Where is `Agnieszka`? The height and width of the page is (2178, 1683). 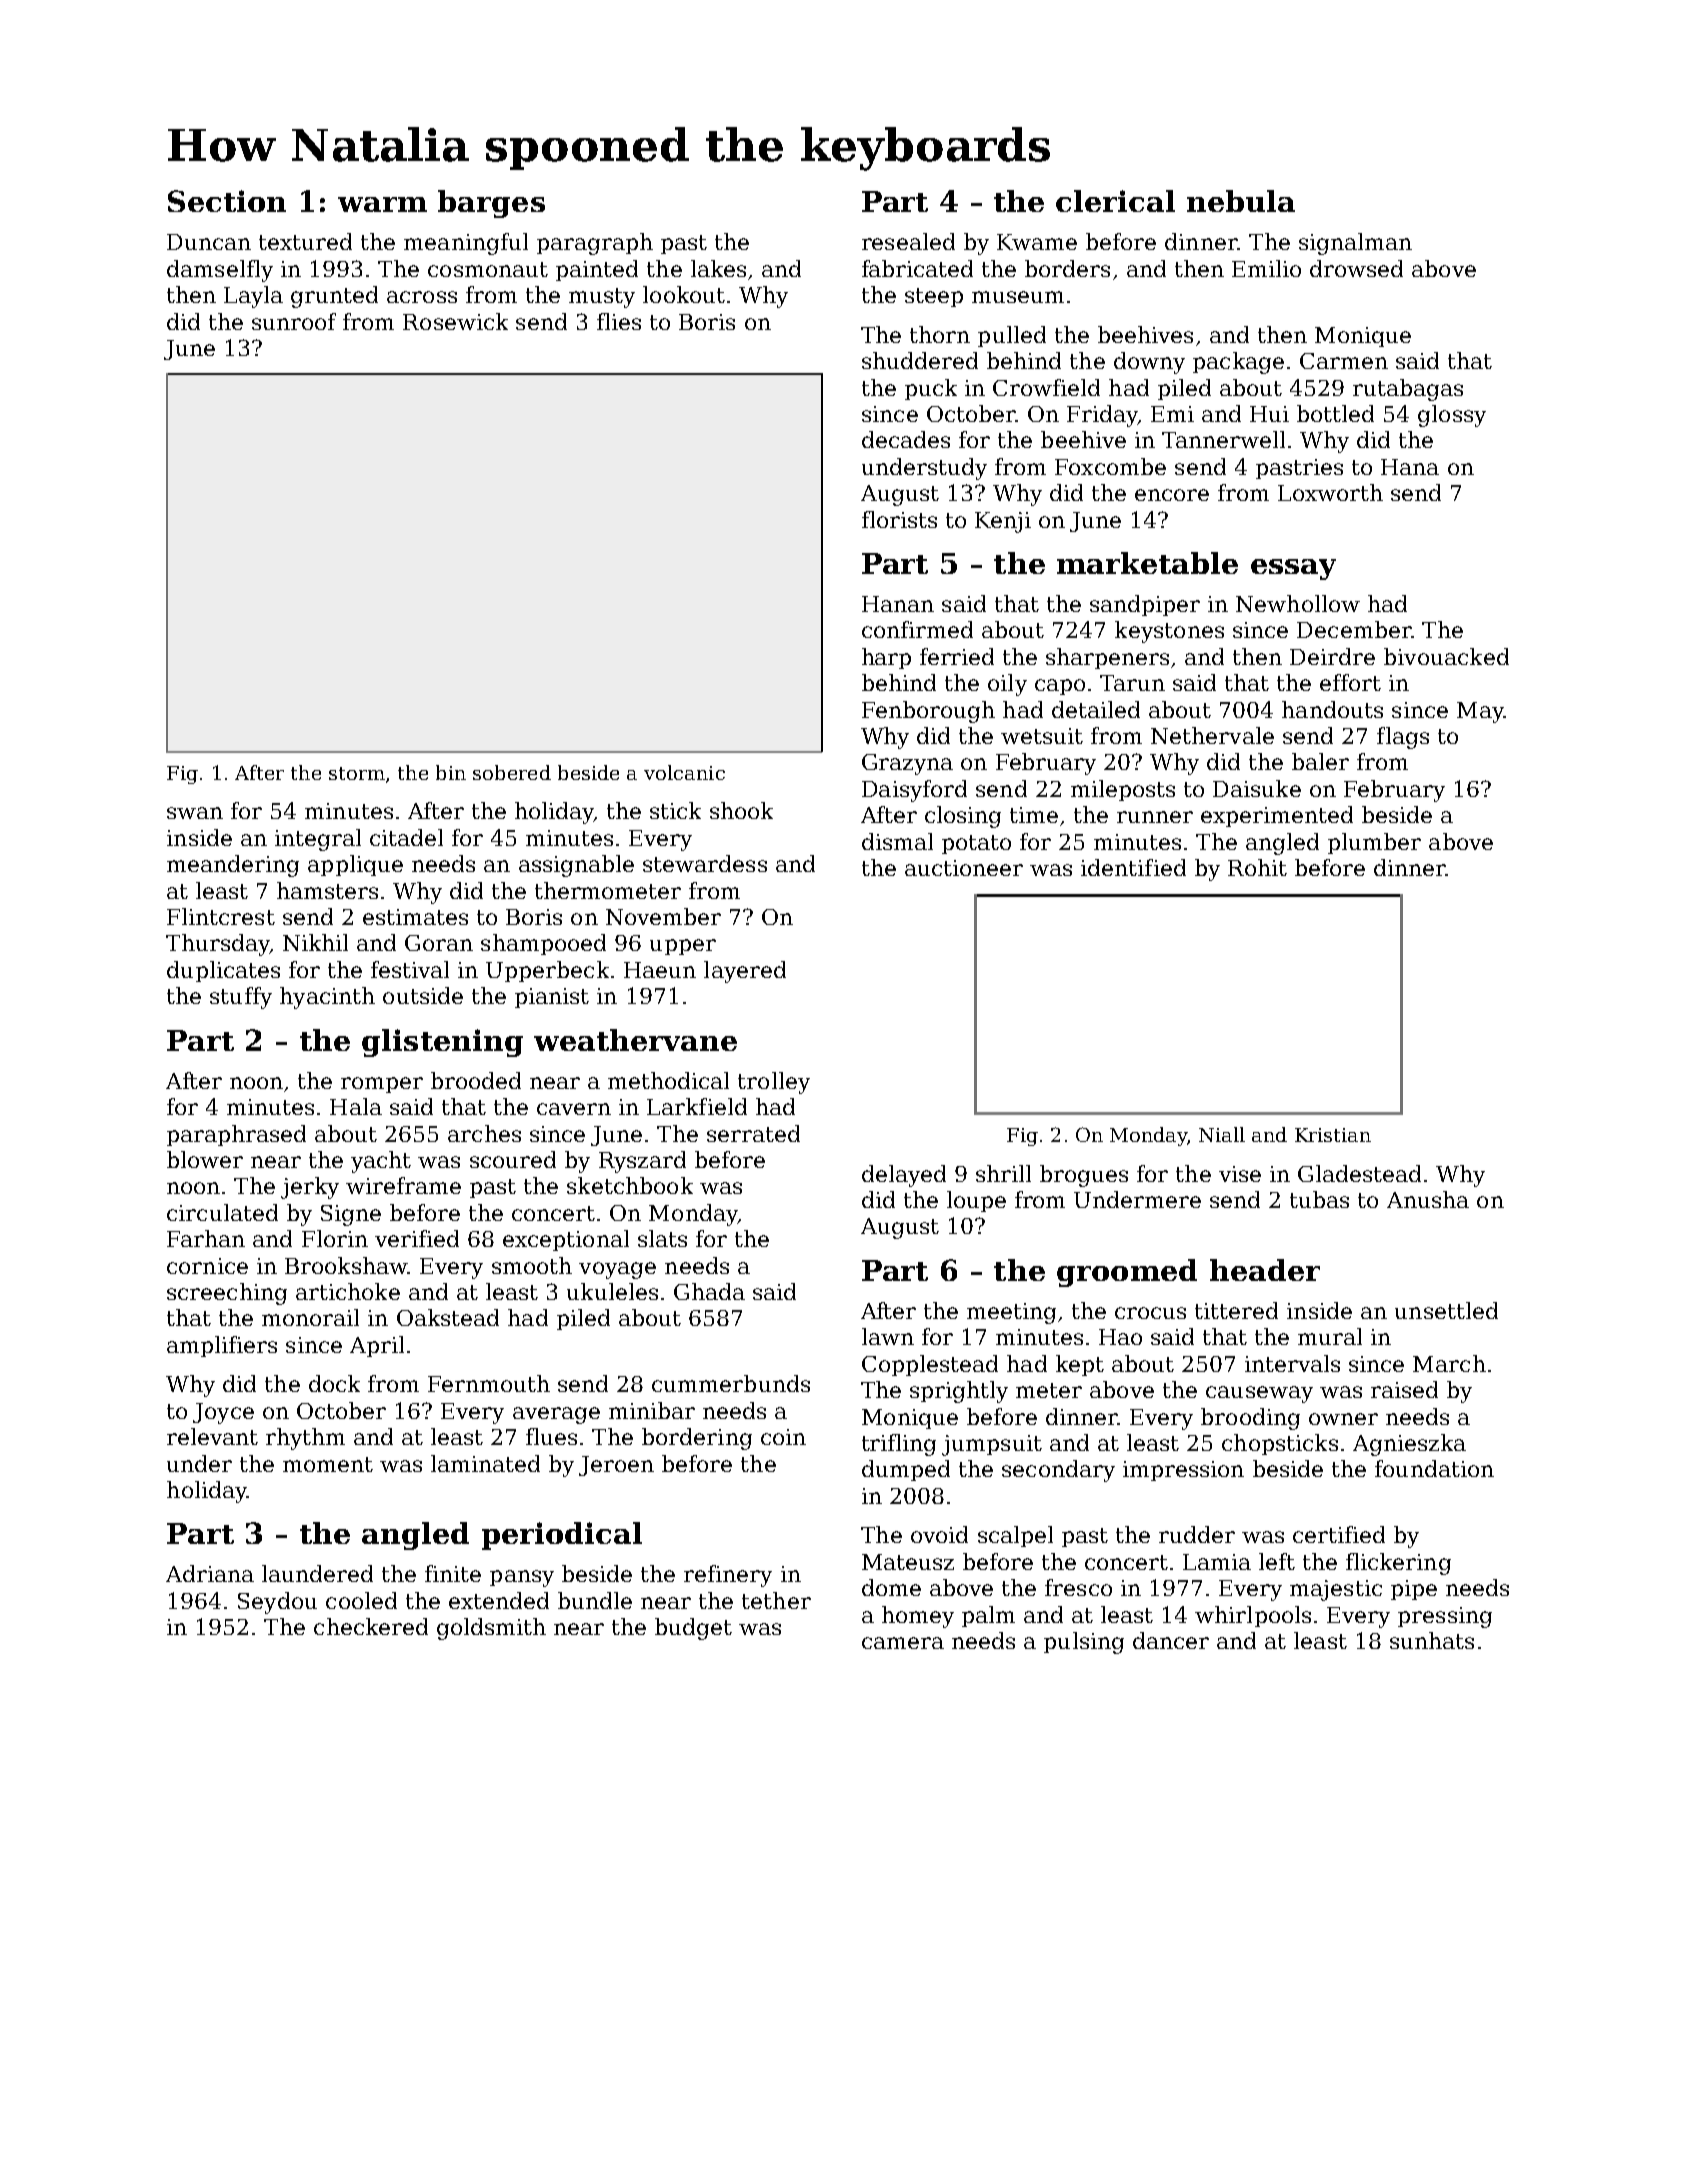 Agnieszka is located at coordinates (1409, 1445).
